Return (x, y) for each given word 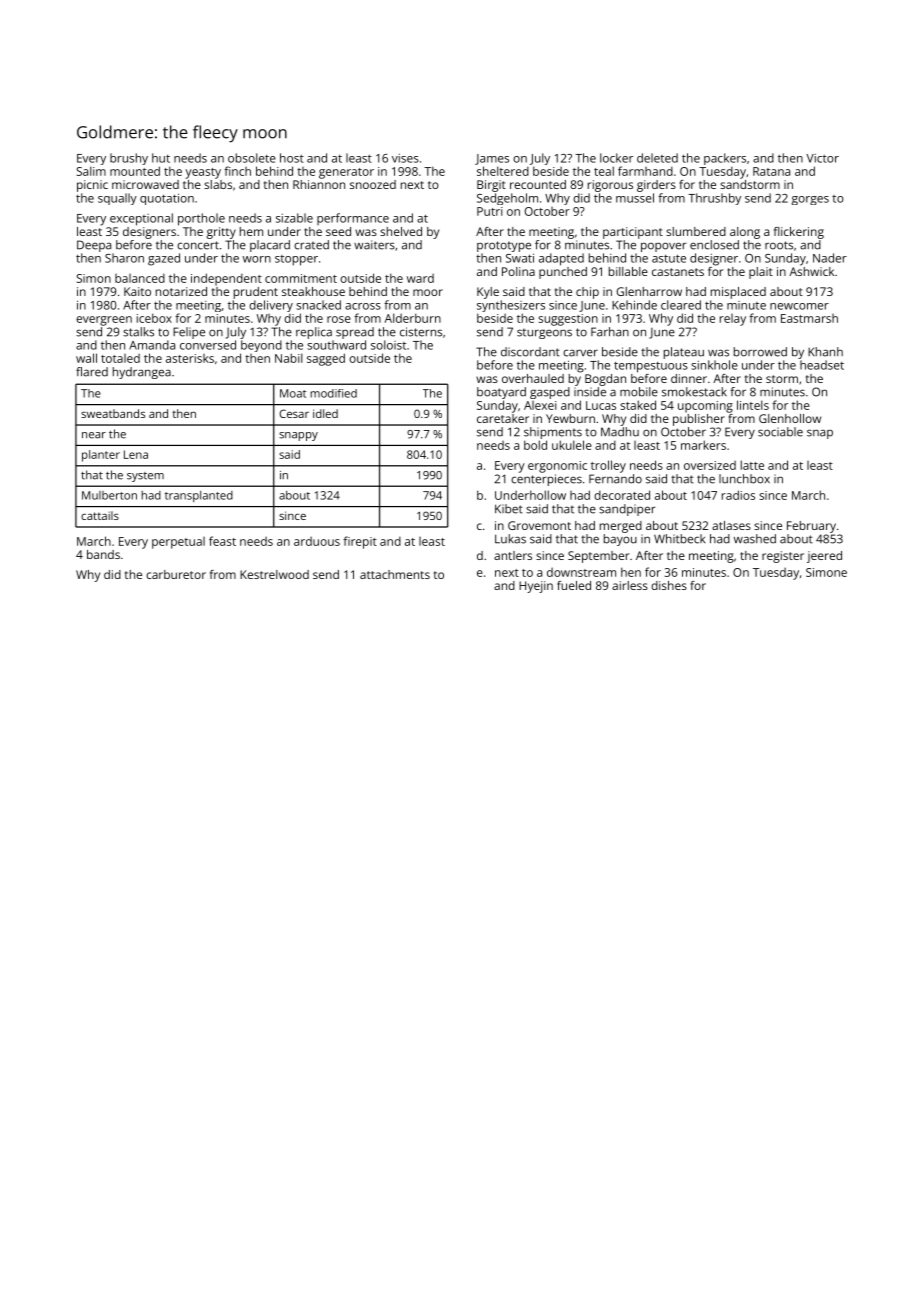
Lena (136, 454)
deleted (657, 158)
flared (92, 372)
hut (161, 158)
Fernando (615, 479)
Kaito (137, 291)
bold (535, 445)
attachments (395, 574)
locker (616, 158)
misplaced (738, 293)
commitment (301, 278)
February (811, 527)
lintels (753, 405)
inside (590, 392)
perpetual (178, 543)
